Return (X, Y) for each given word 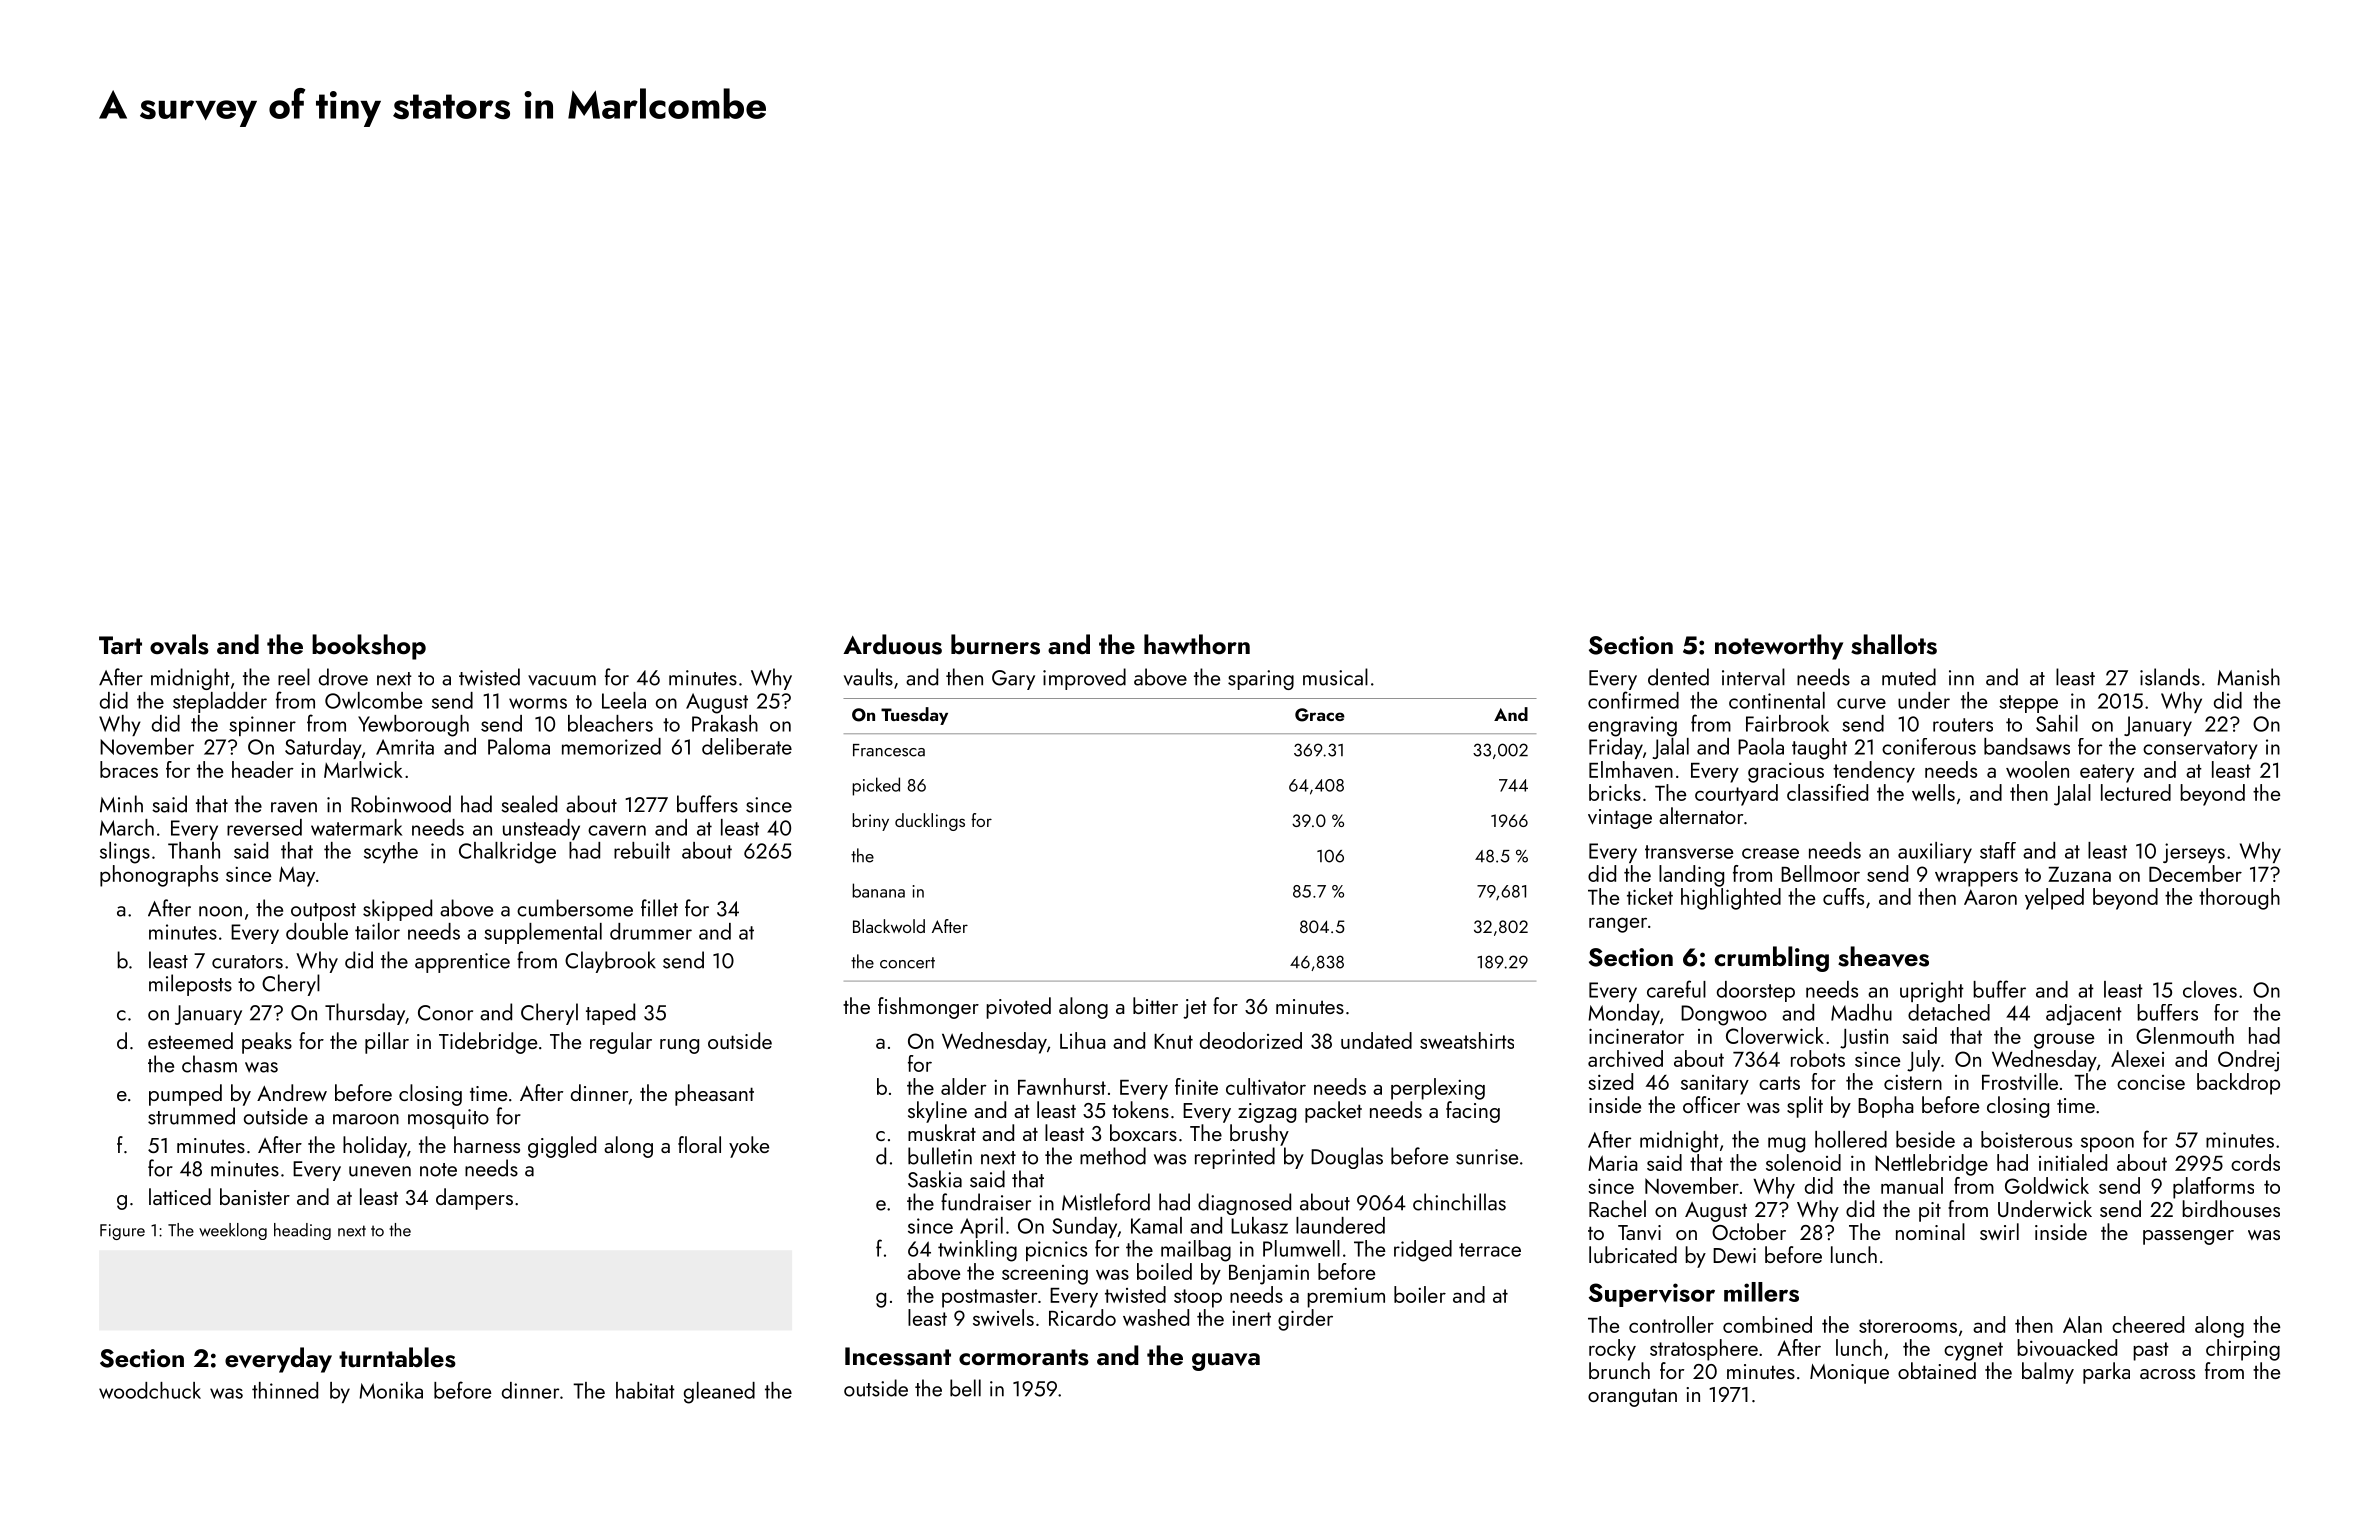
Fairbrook (1787, 723)
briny (870, 822)
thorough (2239, 899)
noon (220, 911)
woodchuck (150, 1390)
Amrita (405, 747)
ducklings (930, 822)
